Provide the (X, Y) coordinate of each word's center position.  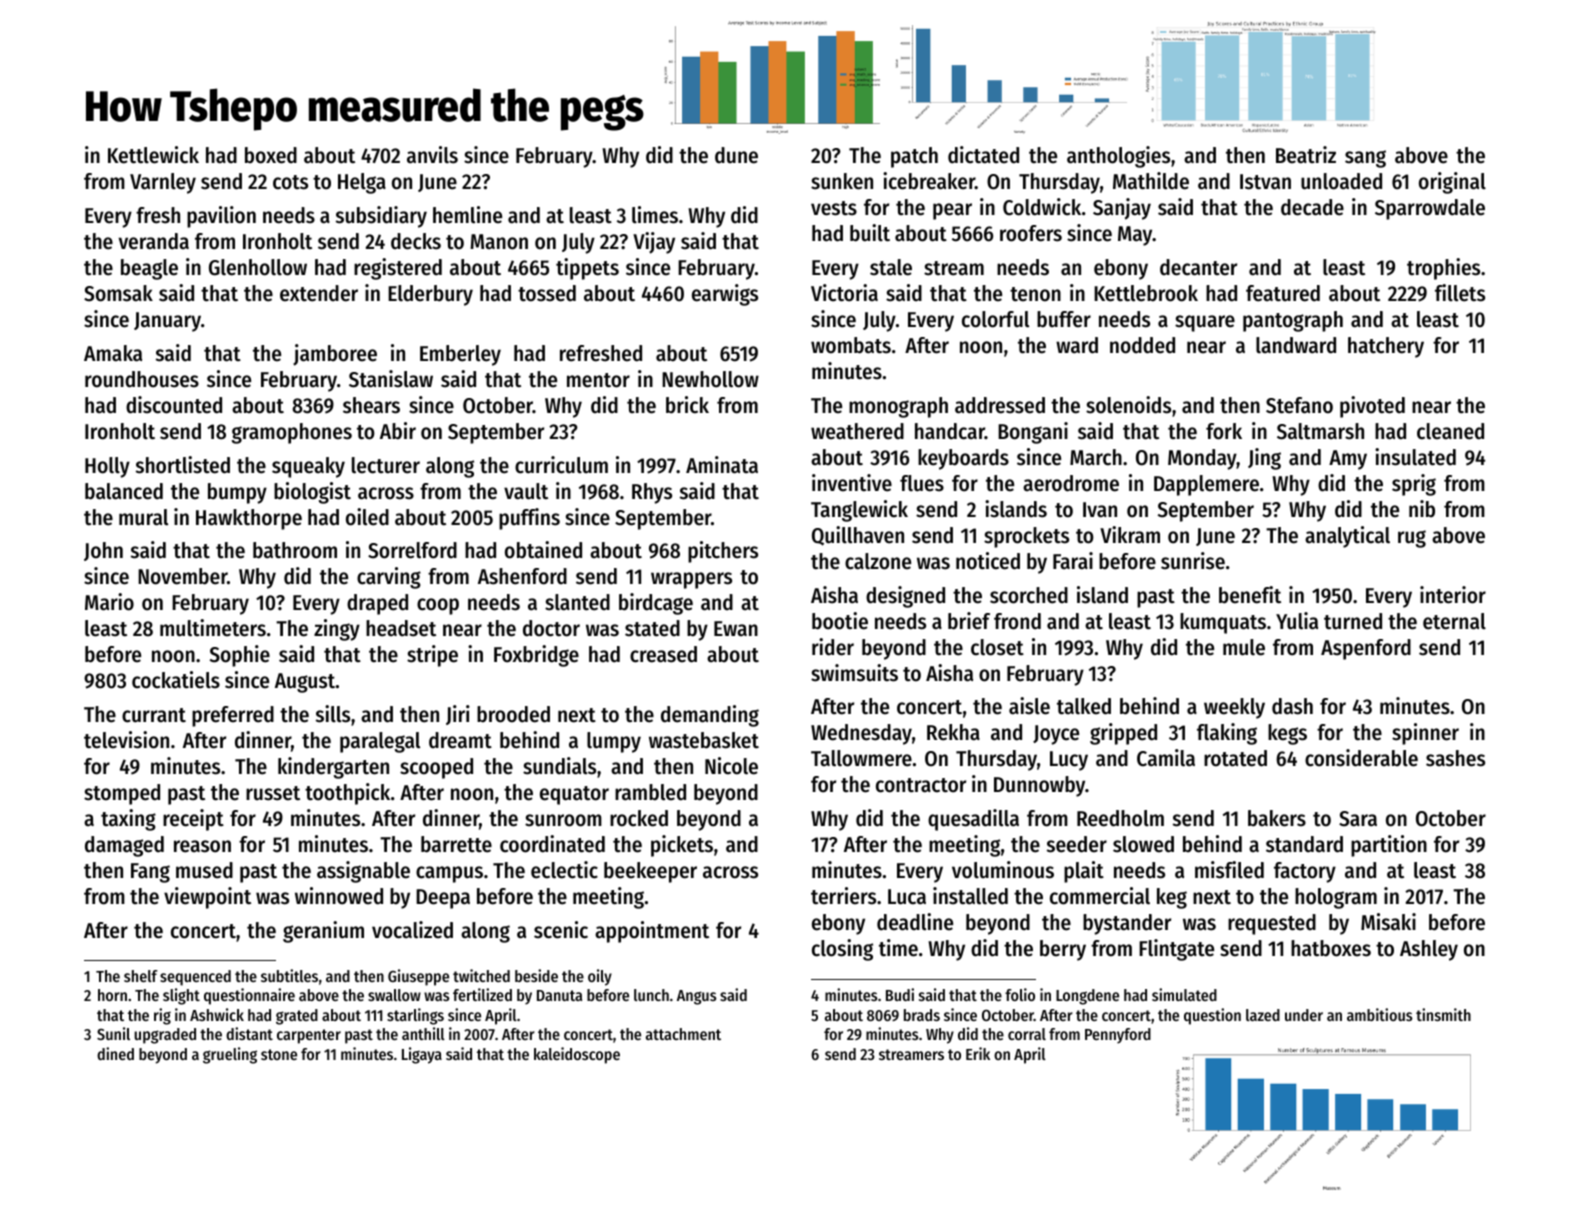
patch (914, 157)
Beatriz (1306, 155)
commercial (1100, 896)
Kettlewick (153, 155)
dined (115, 1053)
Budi (900, 994)
